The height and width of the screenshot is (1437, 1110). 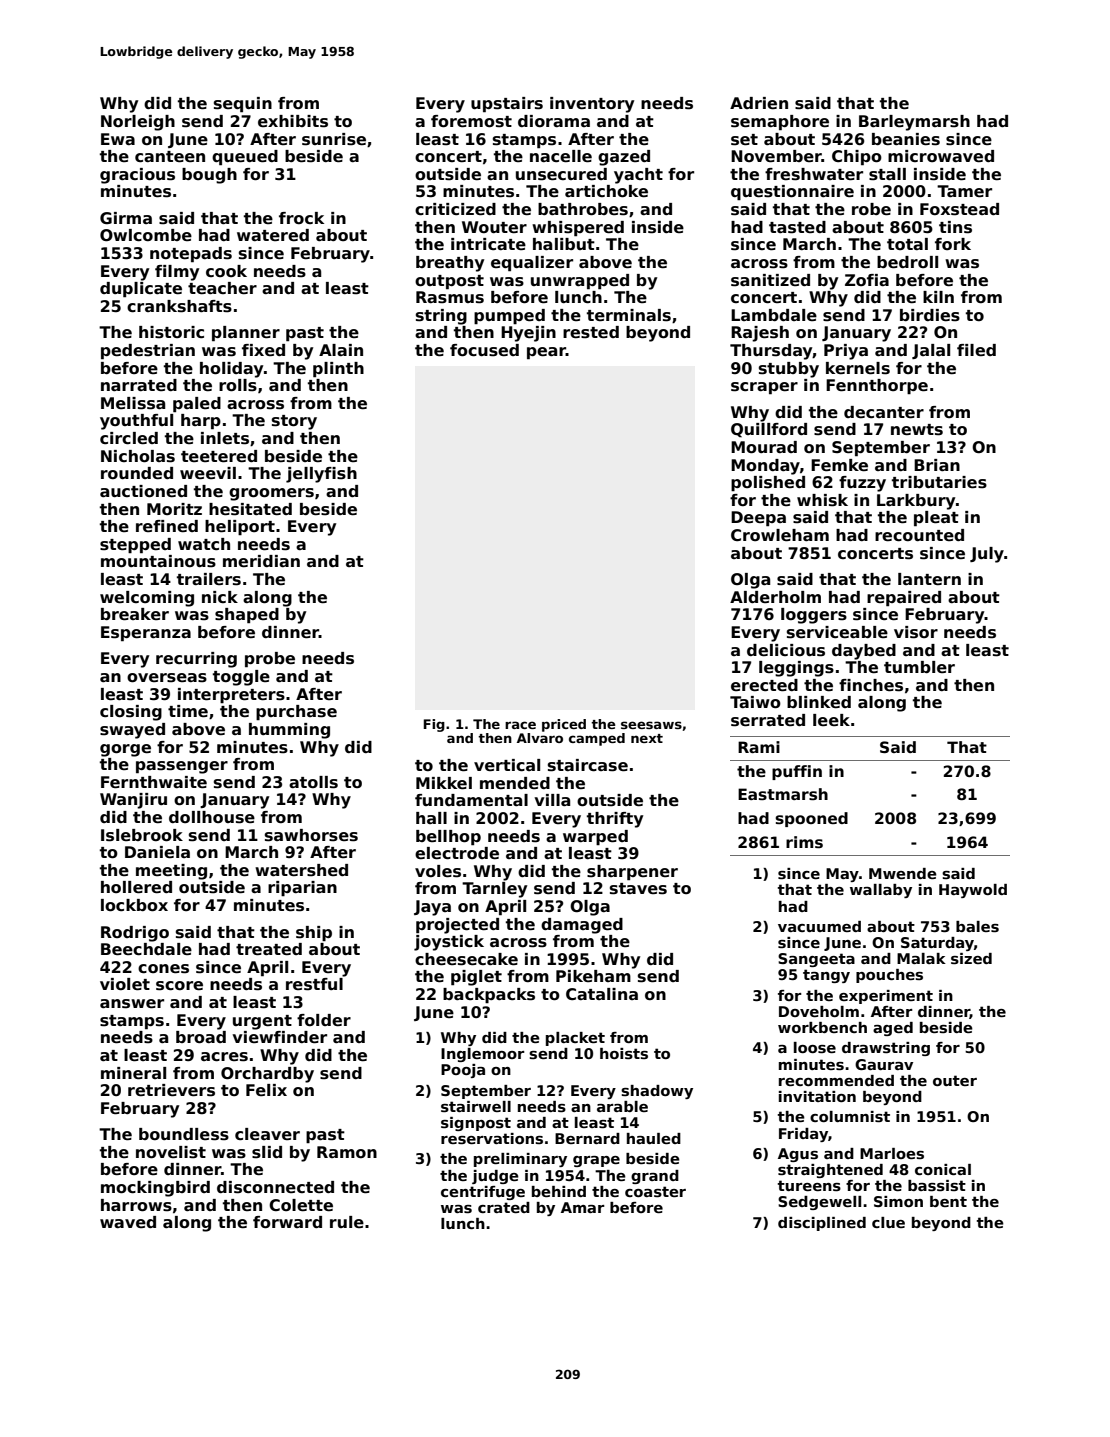 I want to click on cones, so click(x=163, y=969).
